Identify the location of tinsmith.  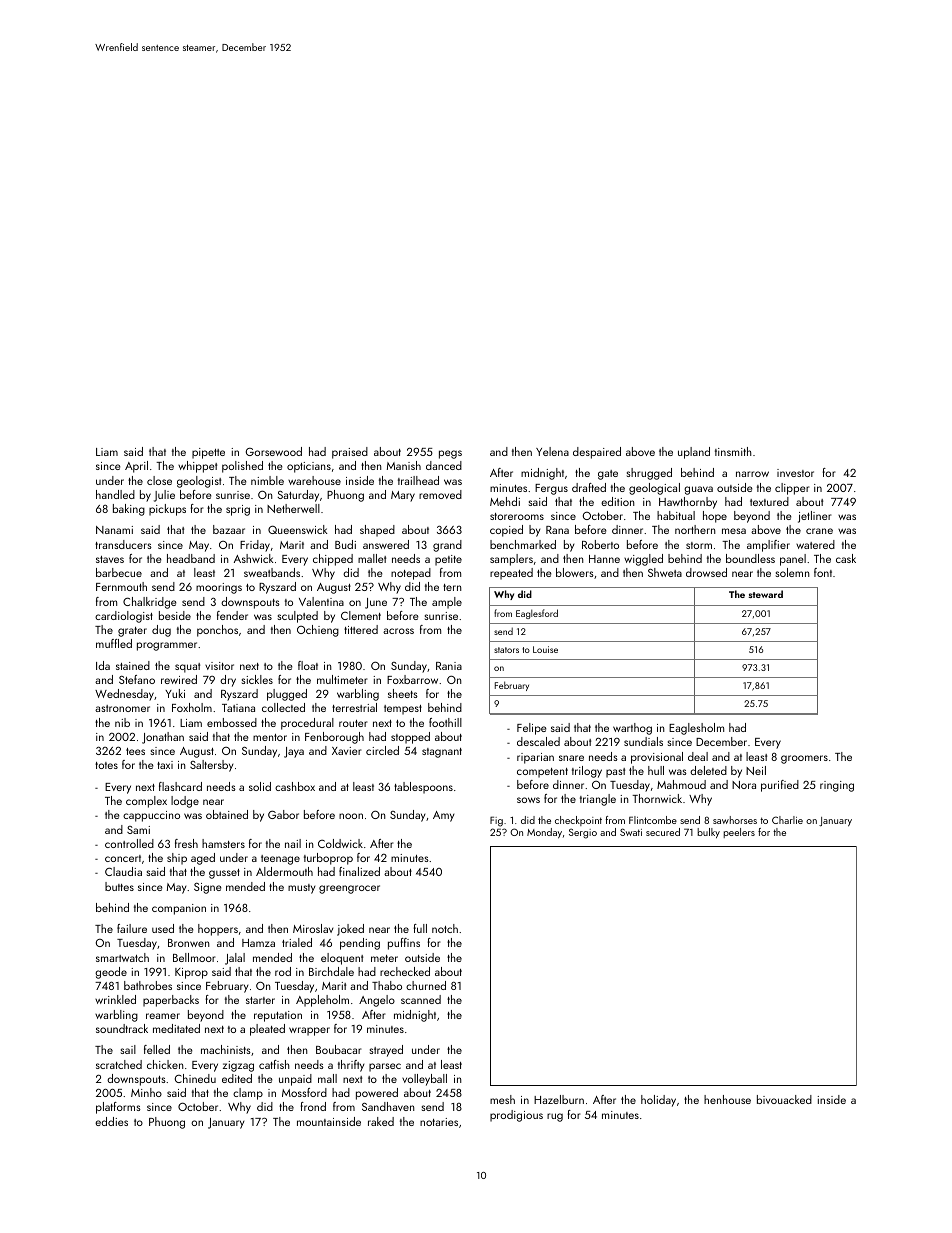
(733, 451).
